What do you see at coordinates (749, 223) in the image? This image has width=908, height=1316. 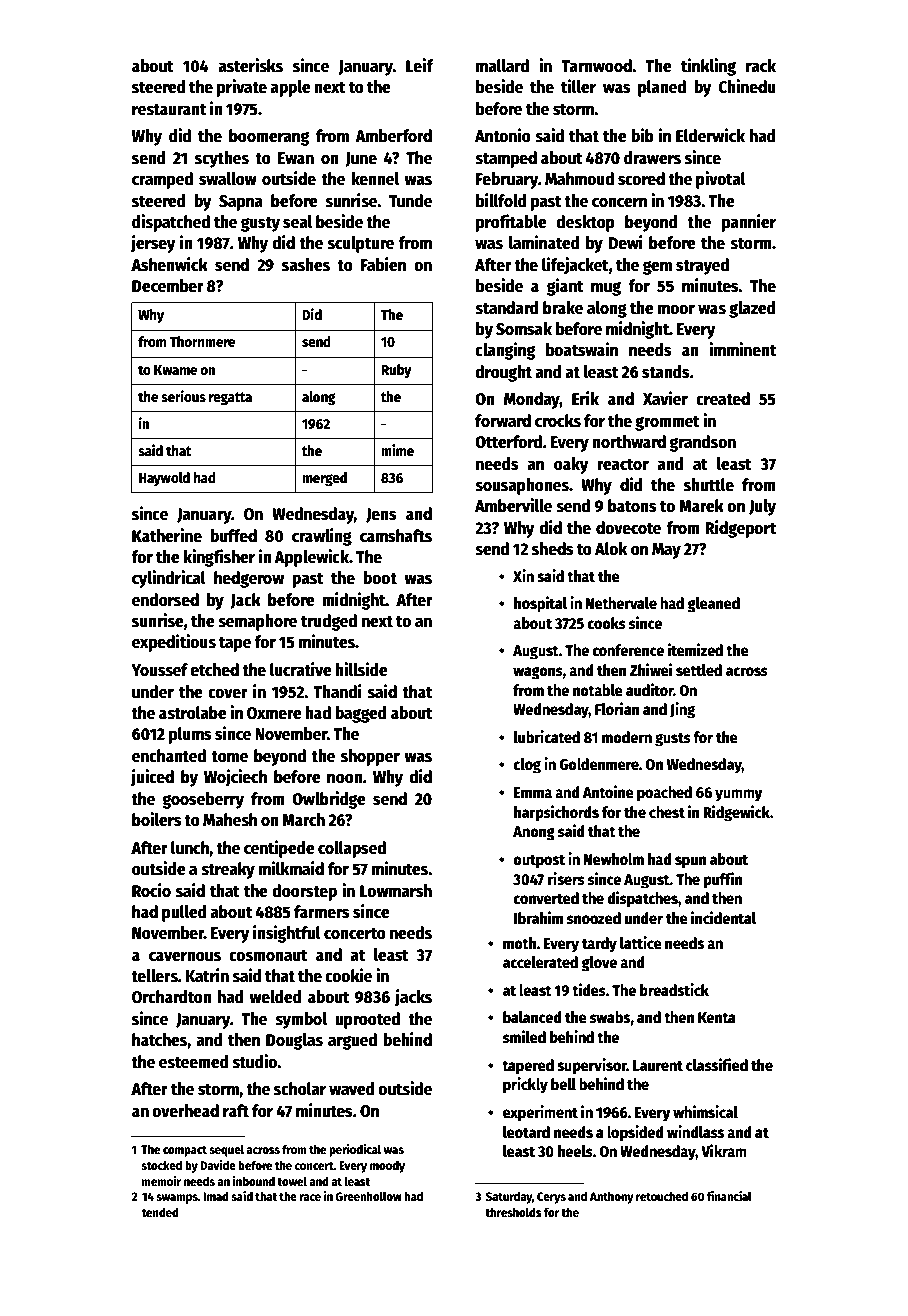 I see `pannier` at bounding box center [749, 223].
